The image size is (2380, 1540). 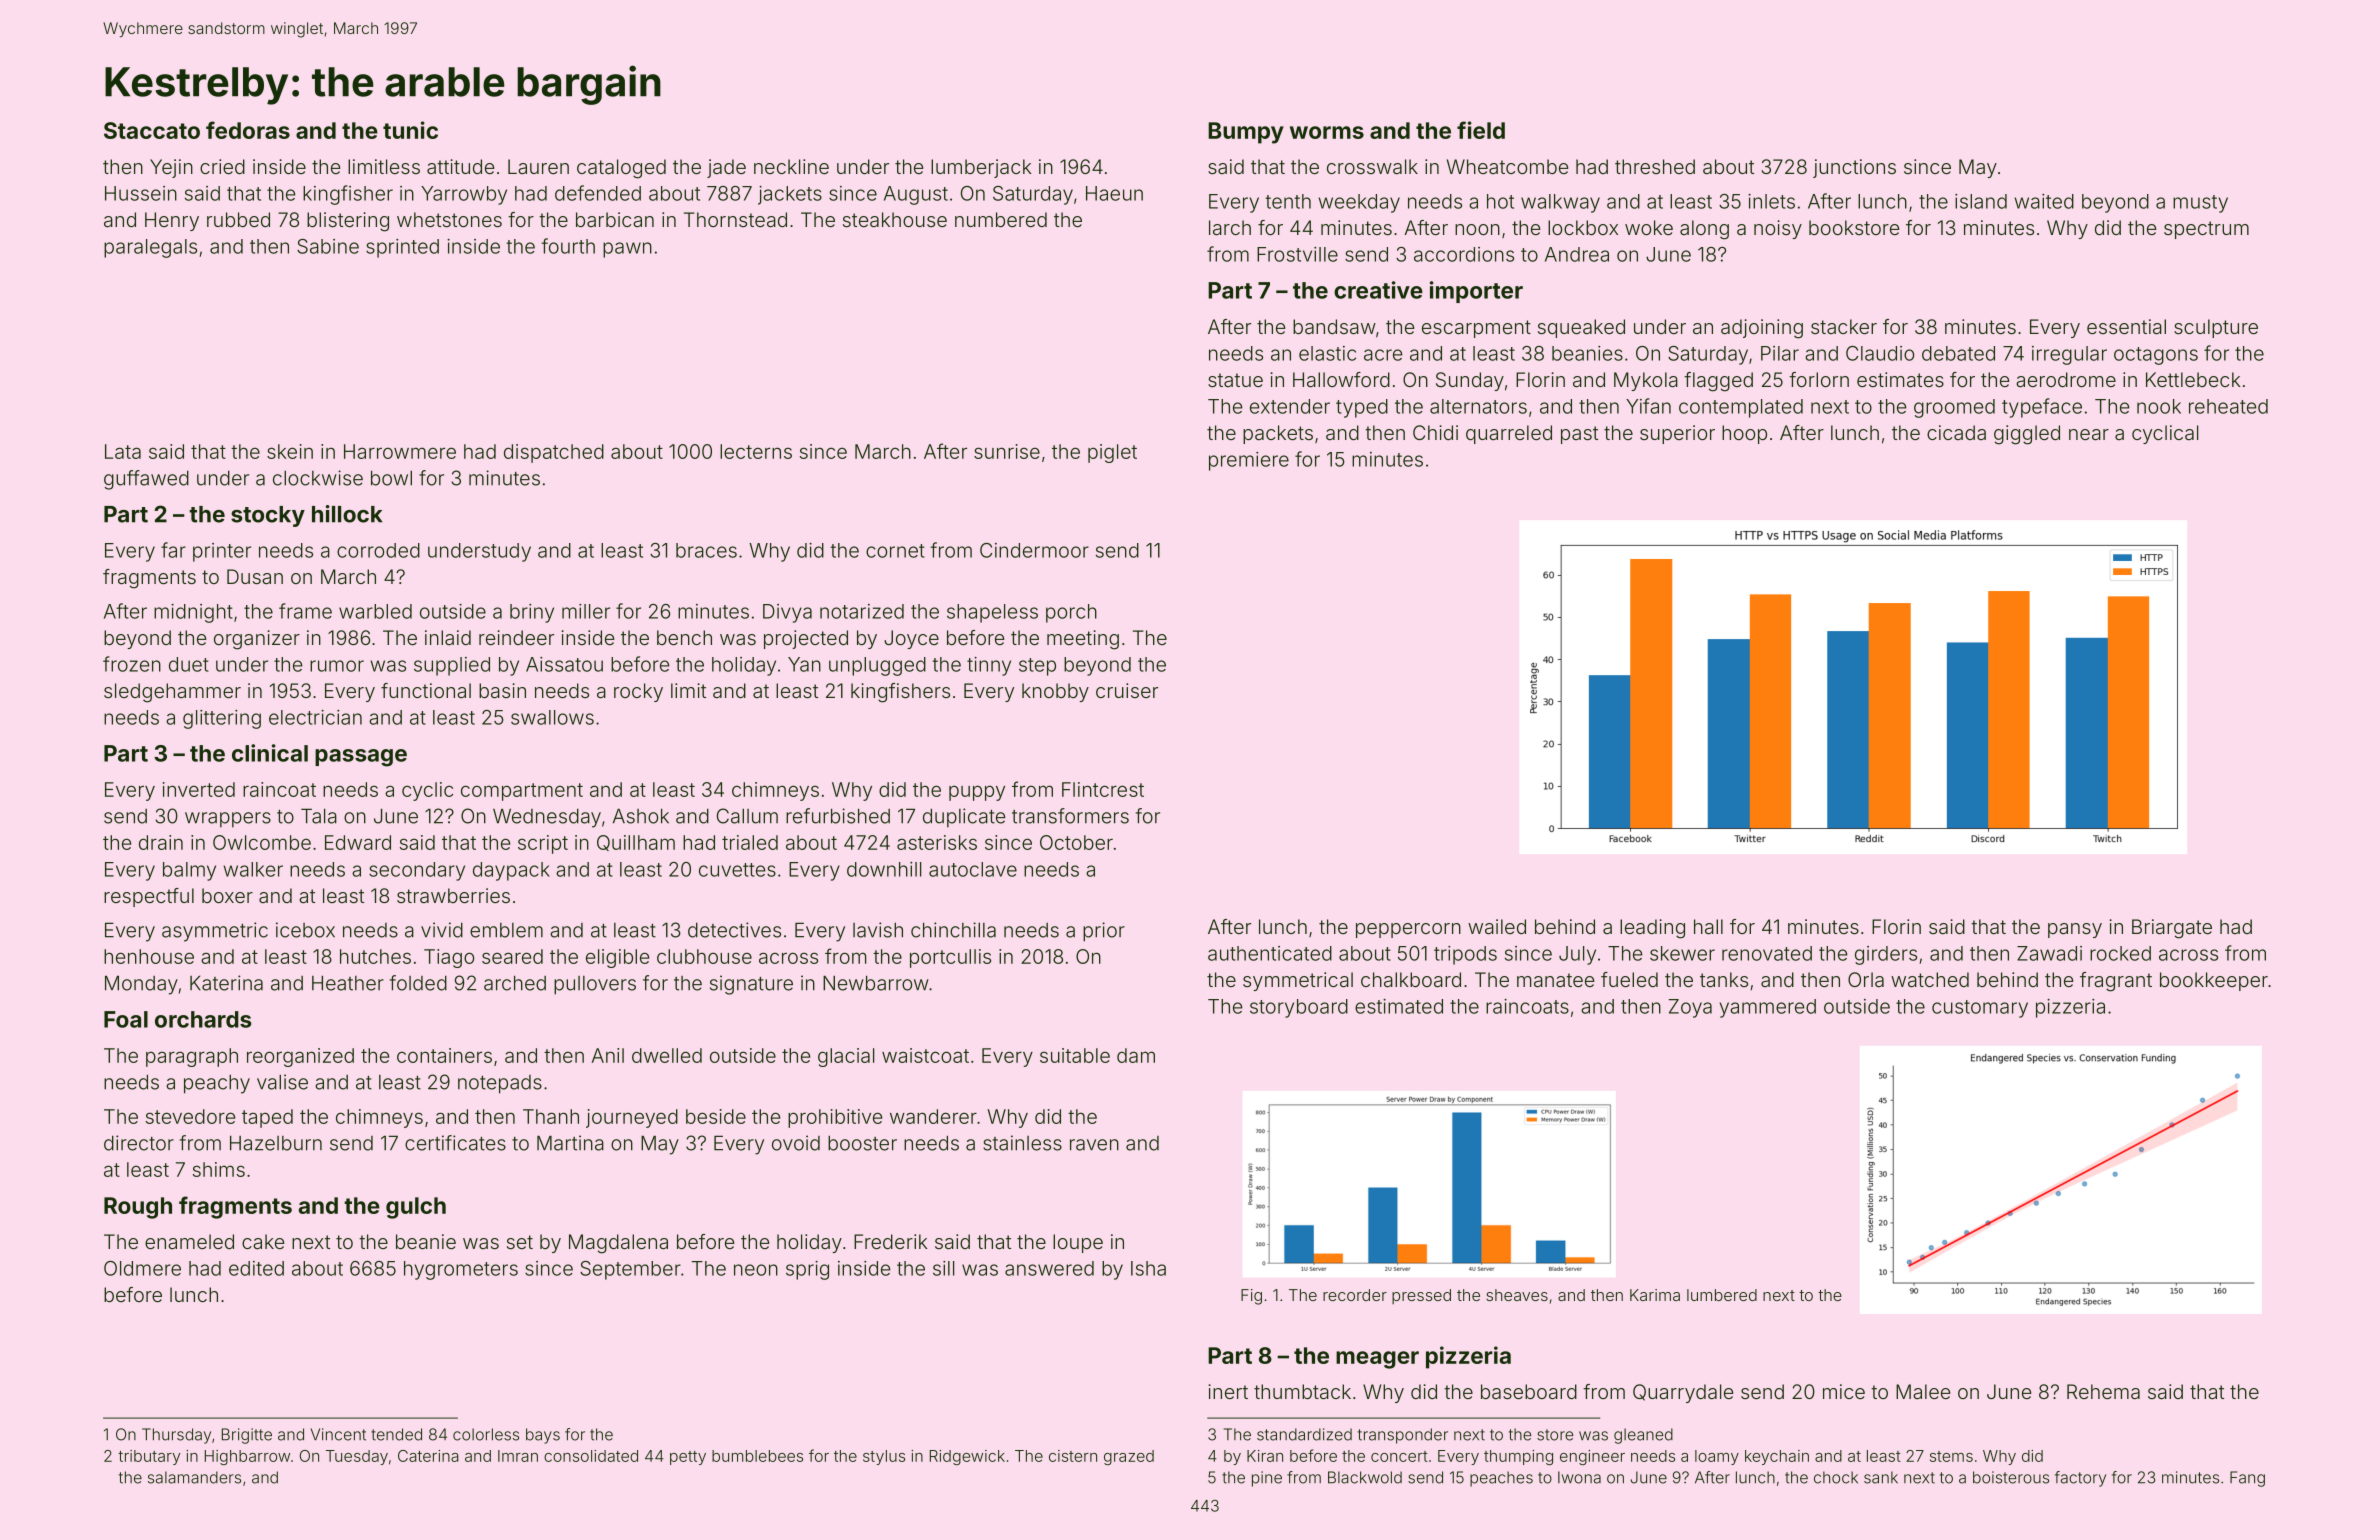 I want to click on bookkeeper, so click(x=2214, y=981).
